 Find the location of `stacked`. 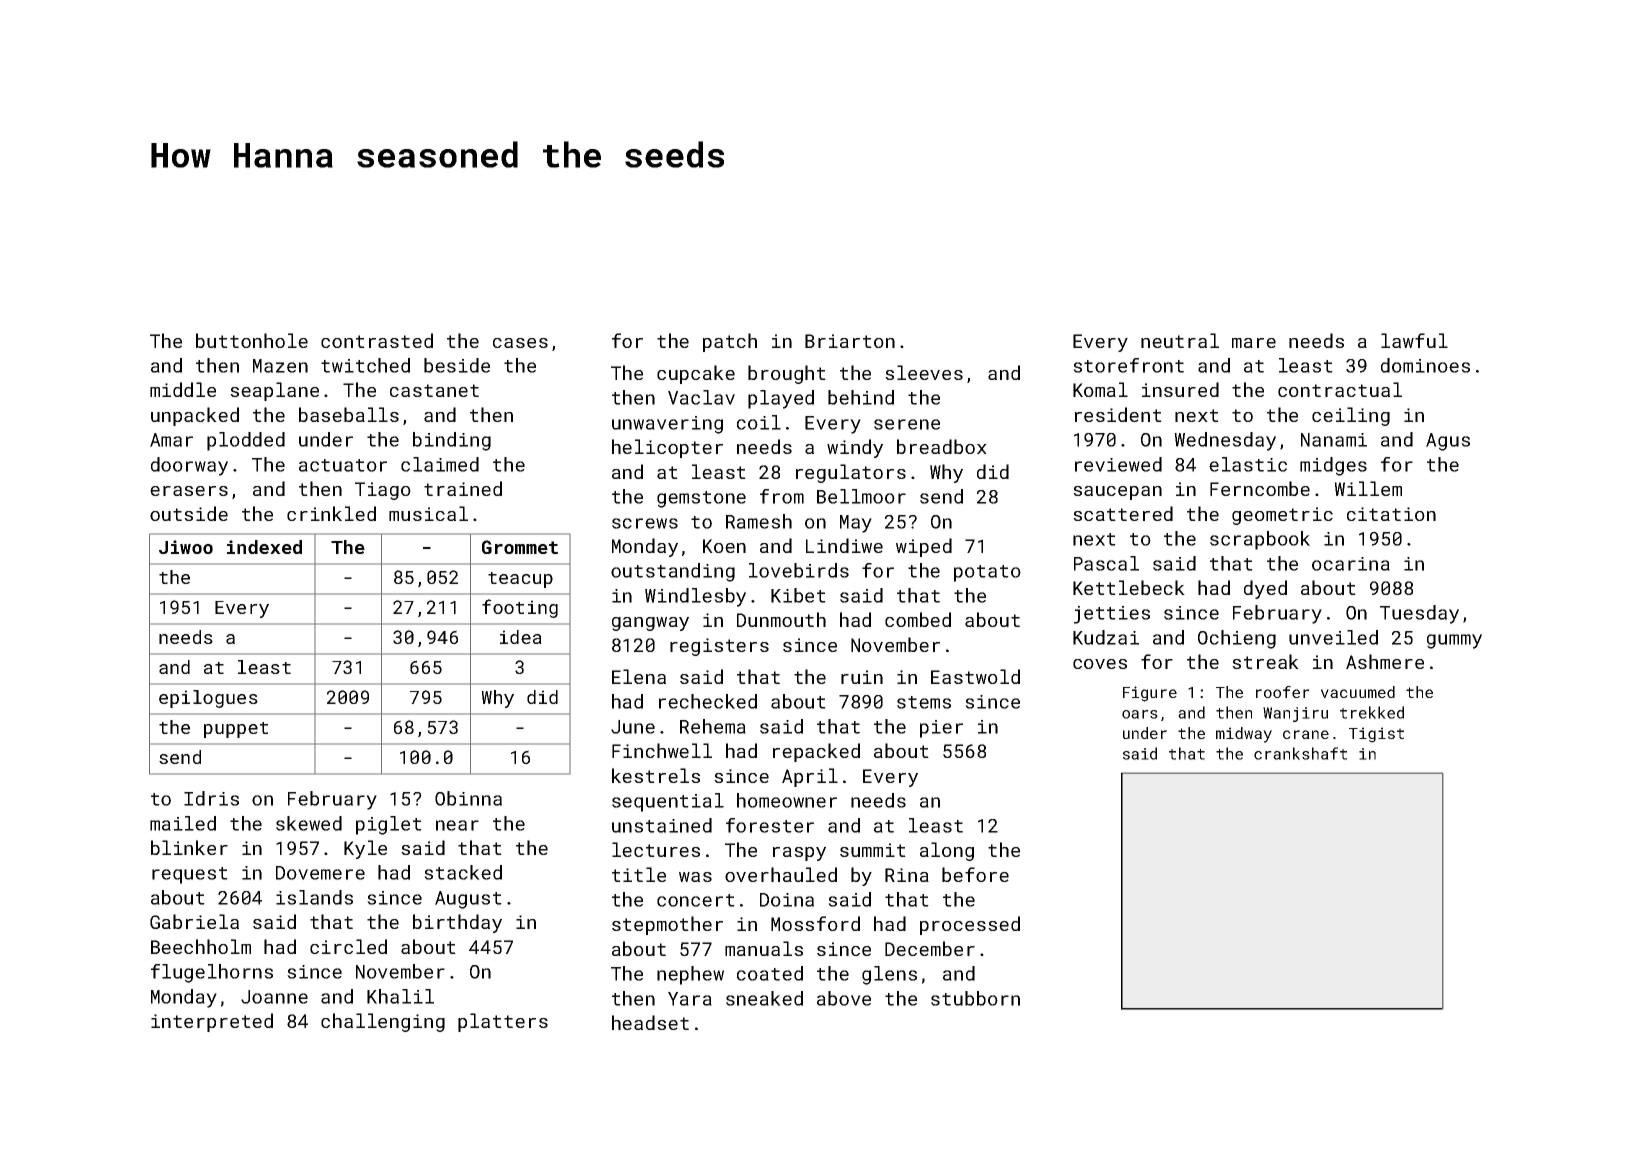

stacked is located at coordinates (463, 872).
